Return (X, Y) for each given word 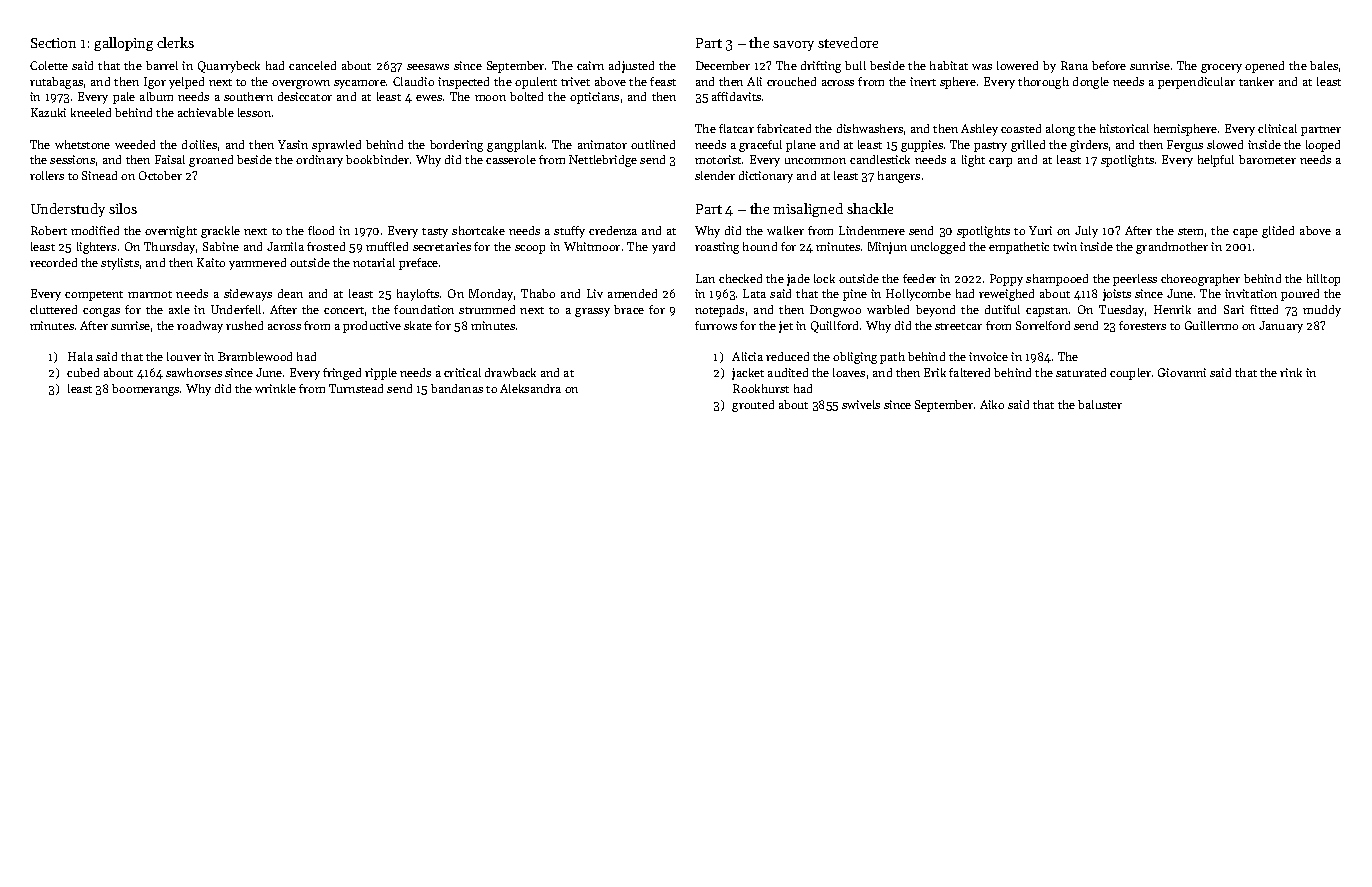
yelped (186, 83)
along (1060, 130)
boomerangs (145, 390)
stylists (120, 264)
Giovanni (1182, 372)
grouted (753, 406)
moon (490, 98)
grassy (592, 312)
